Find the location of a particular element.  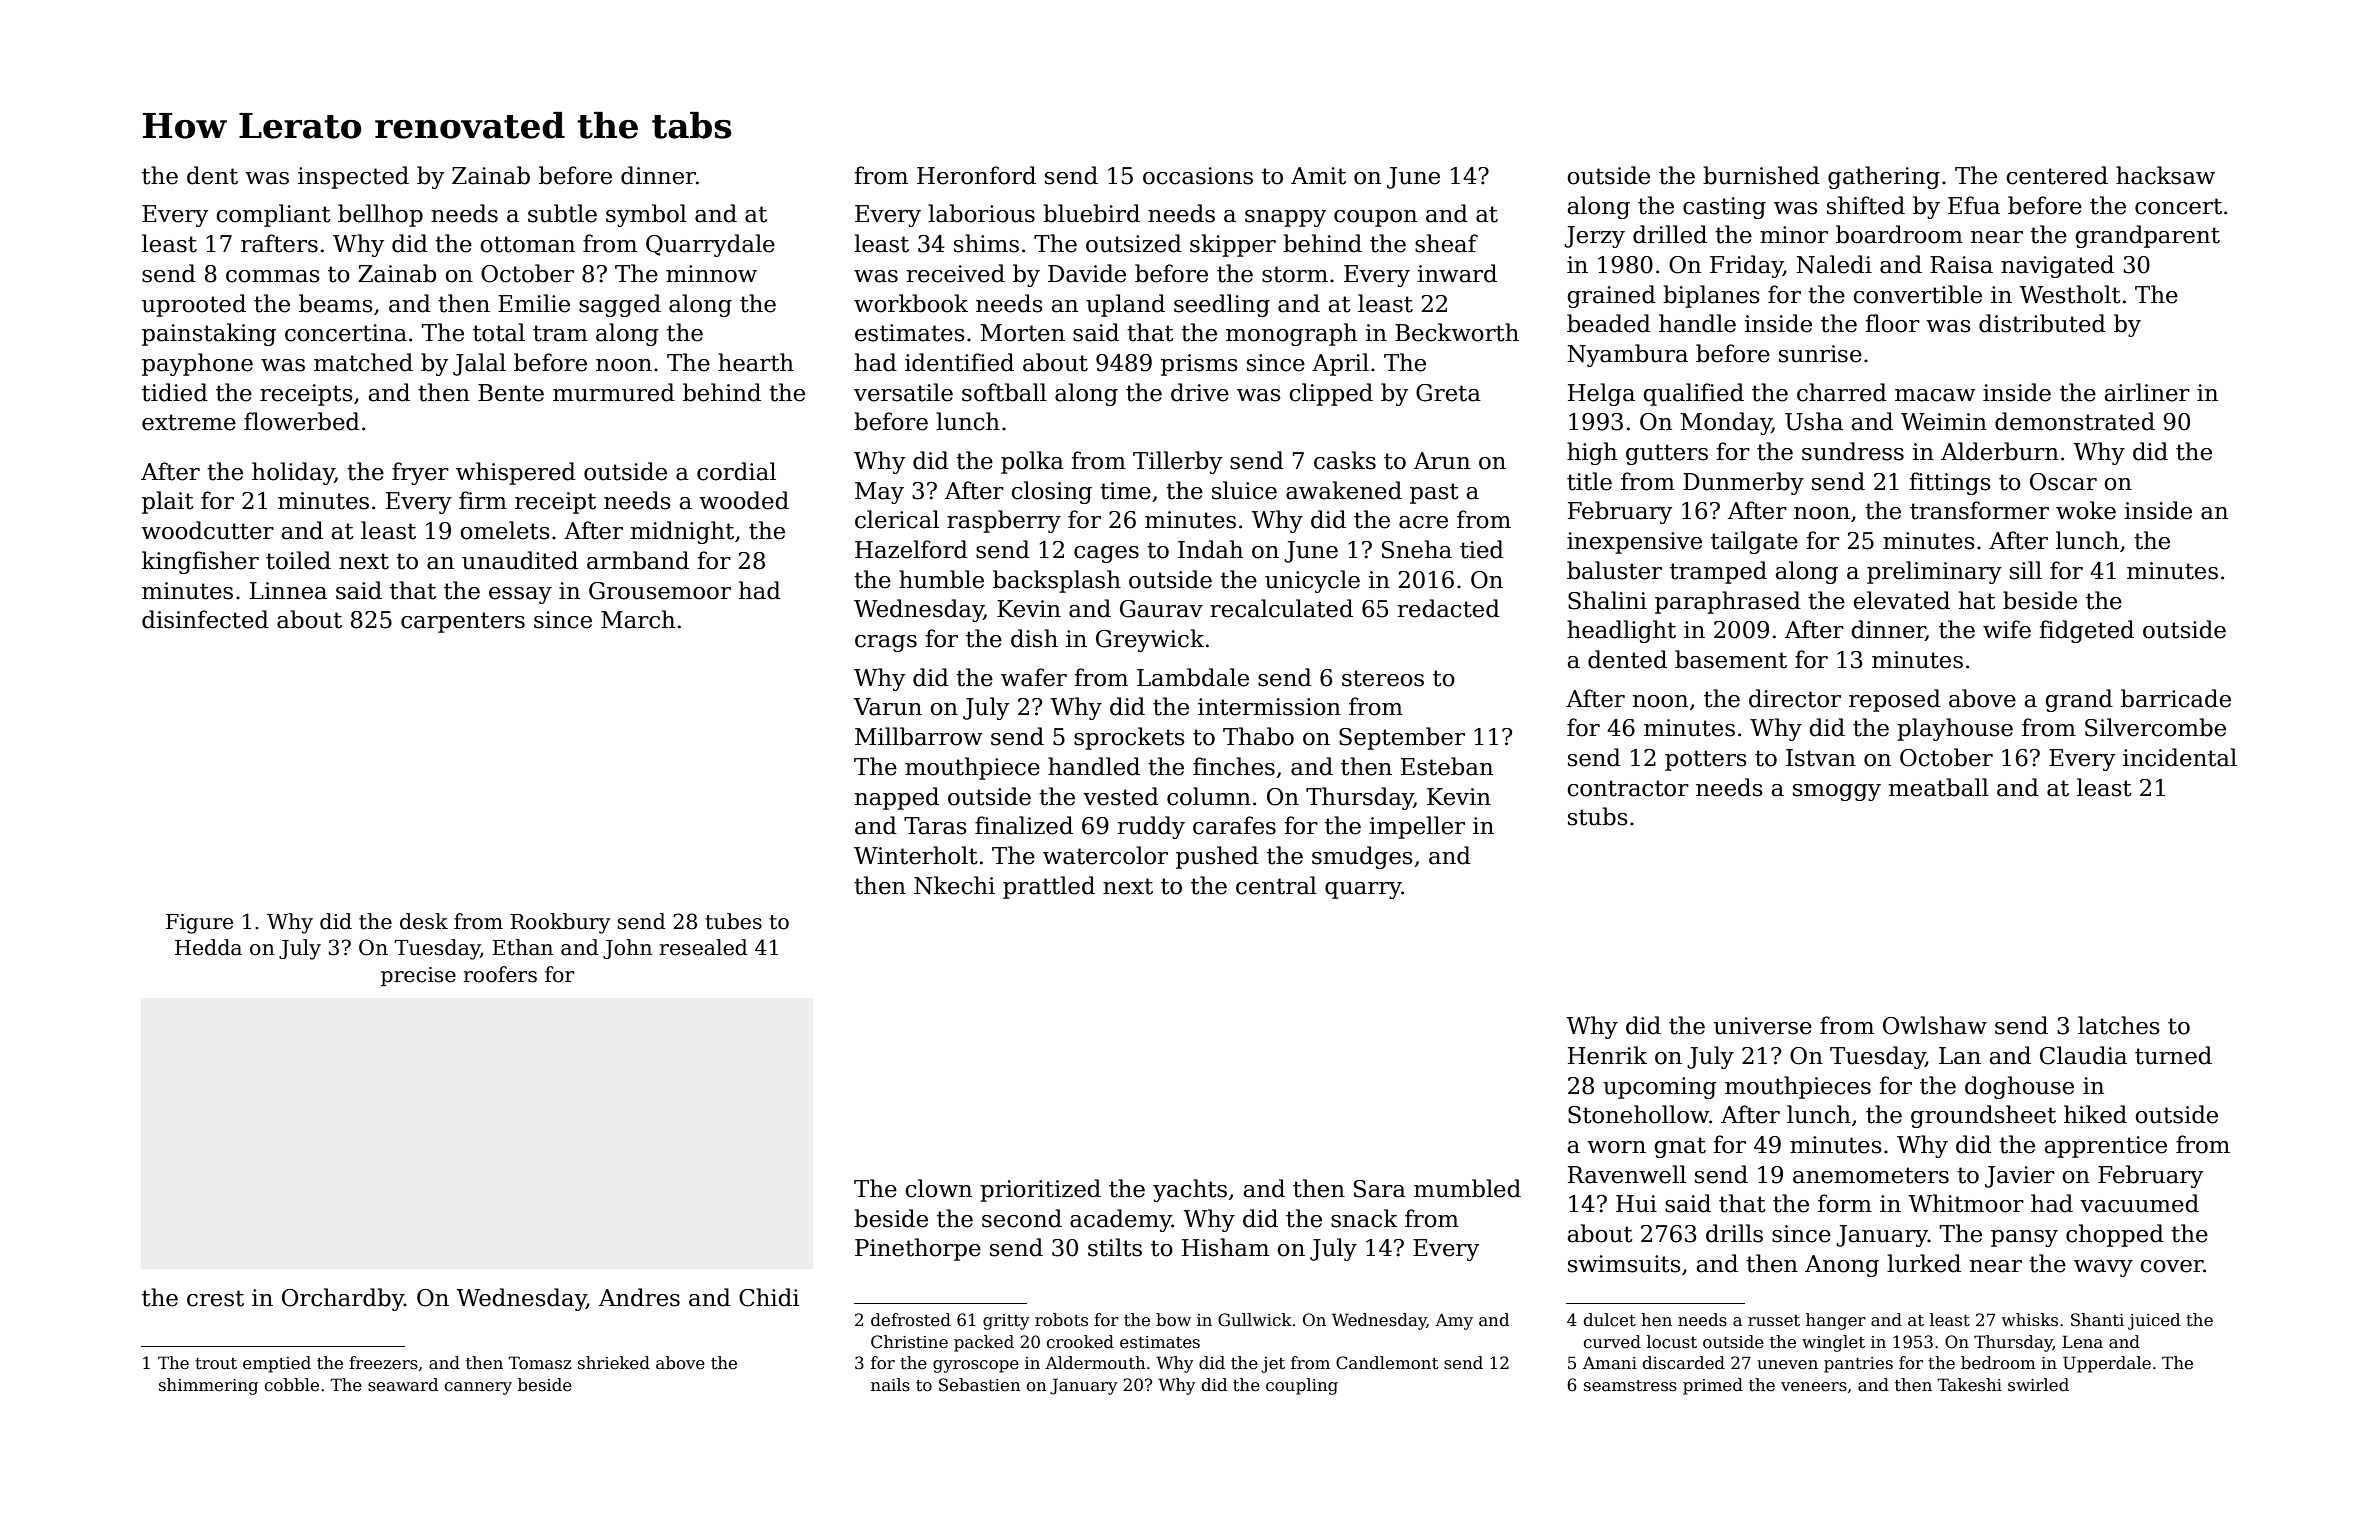

crest is located at coordinates (215, 1298).
